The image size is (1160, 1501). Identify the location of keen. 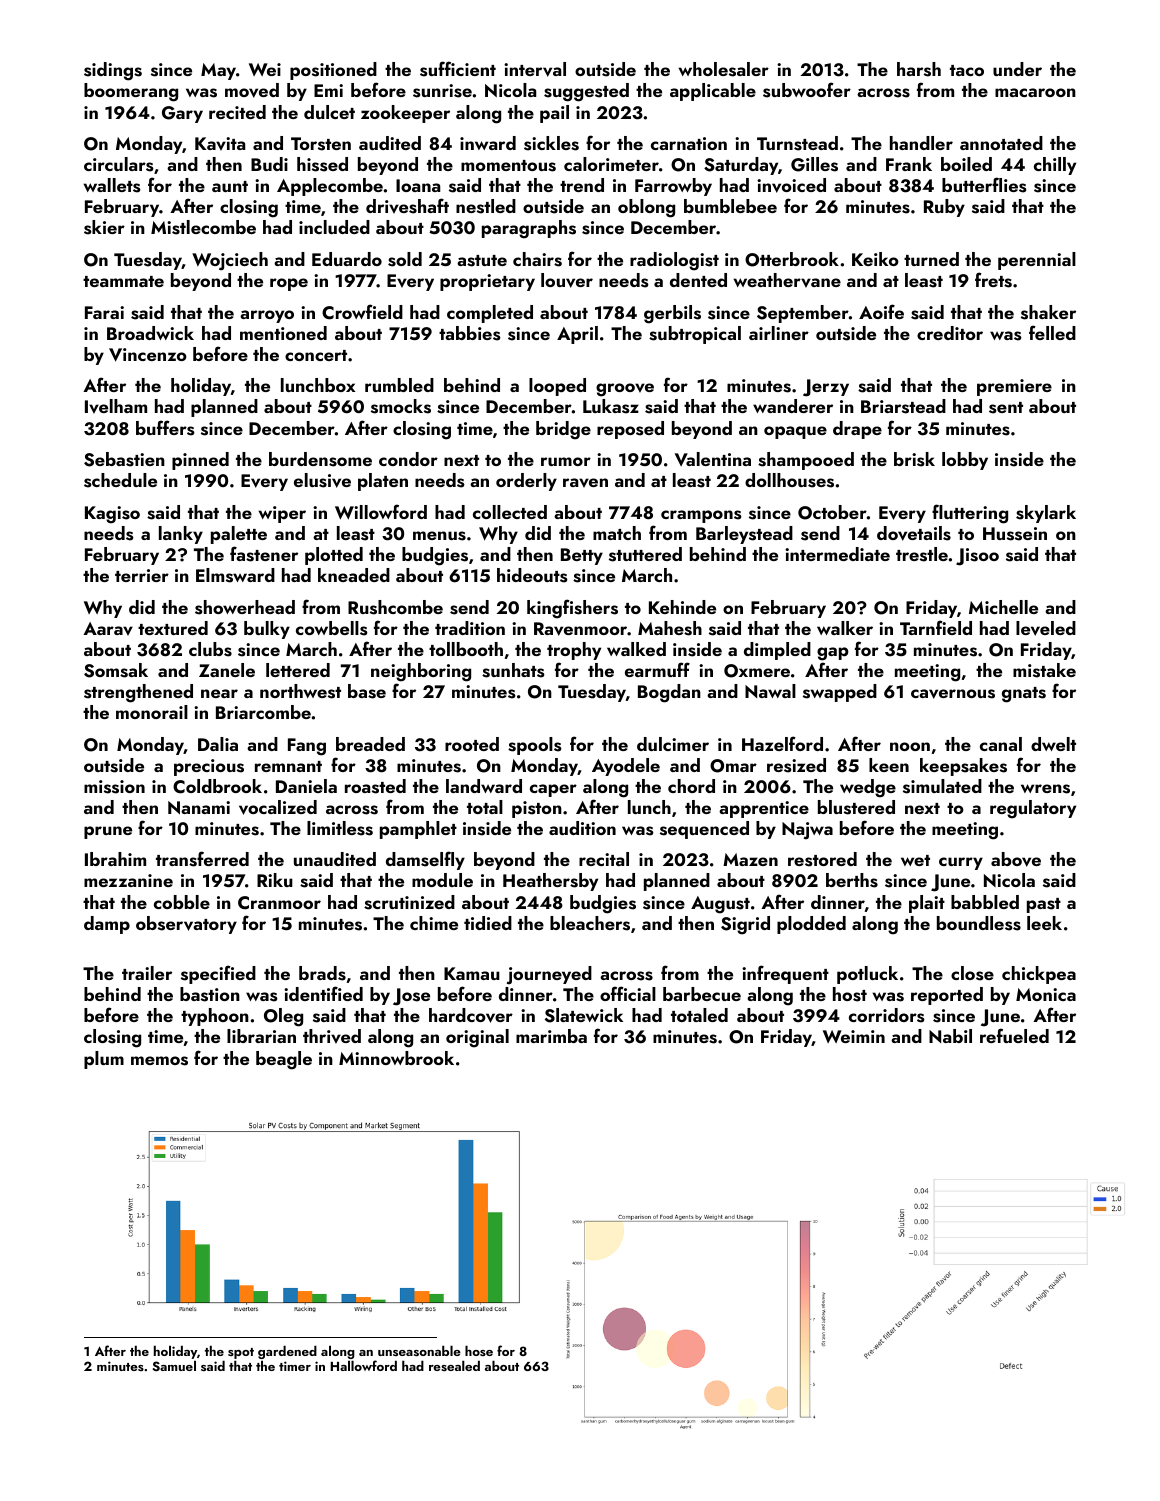
(889, 765).
